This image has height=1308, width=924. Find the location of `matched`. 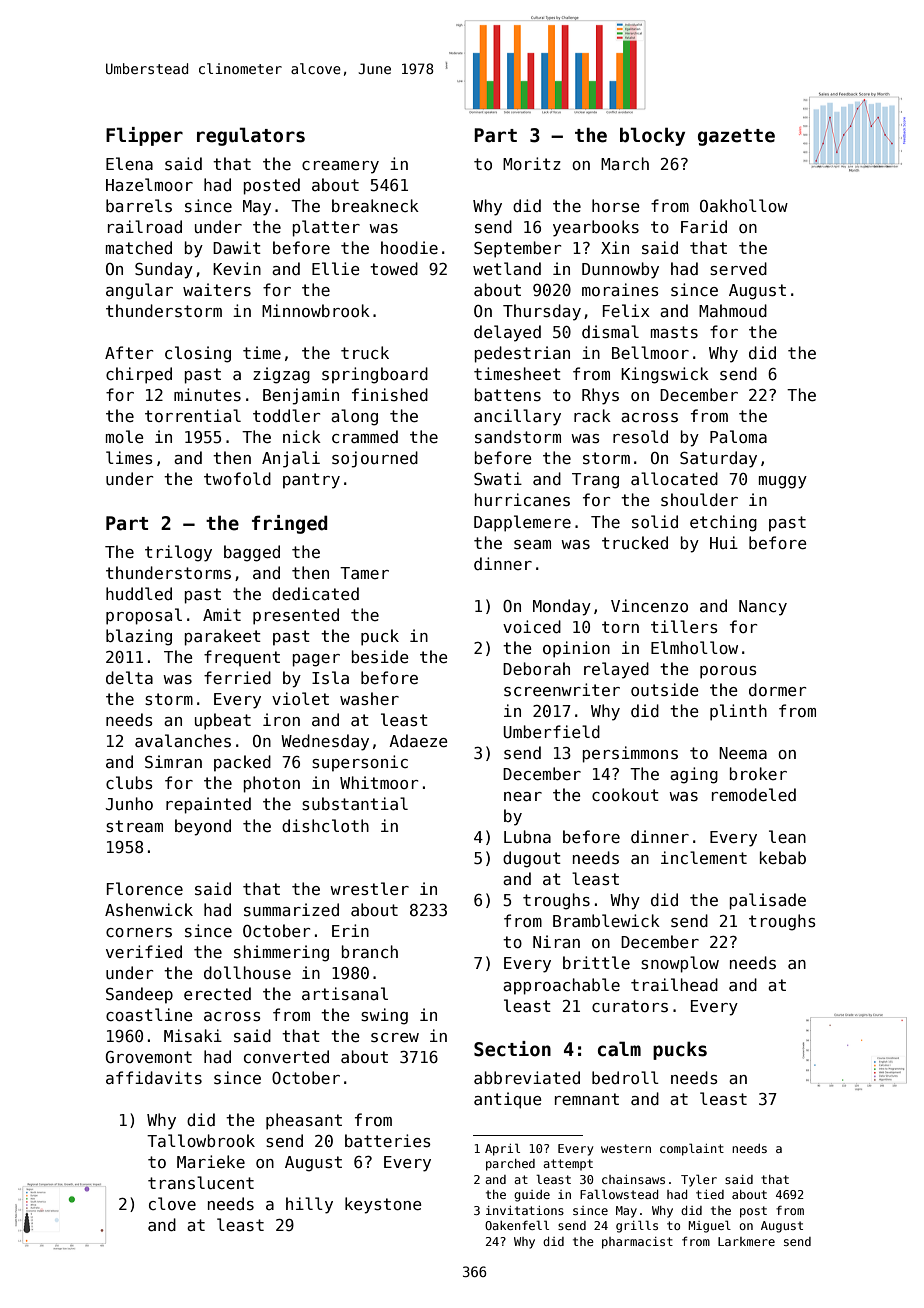

matched is located at coordinates (139, 247).
